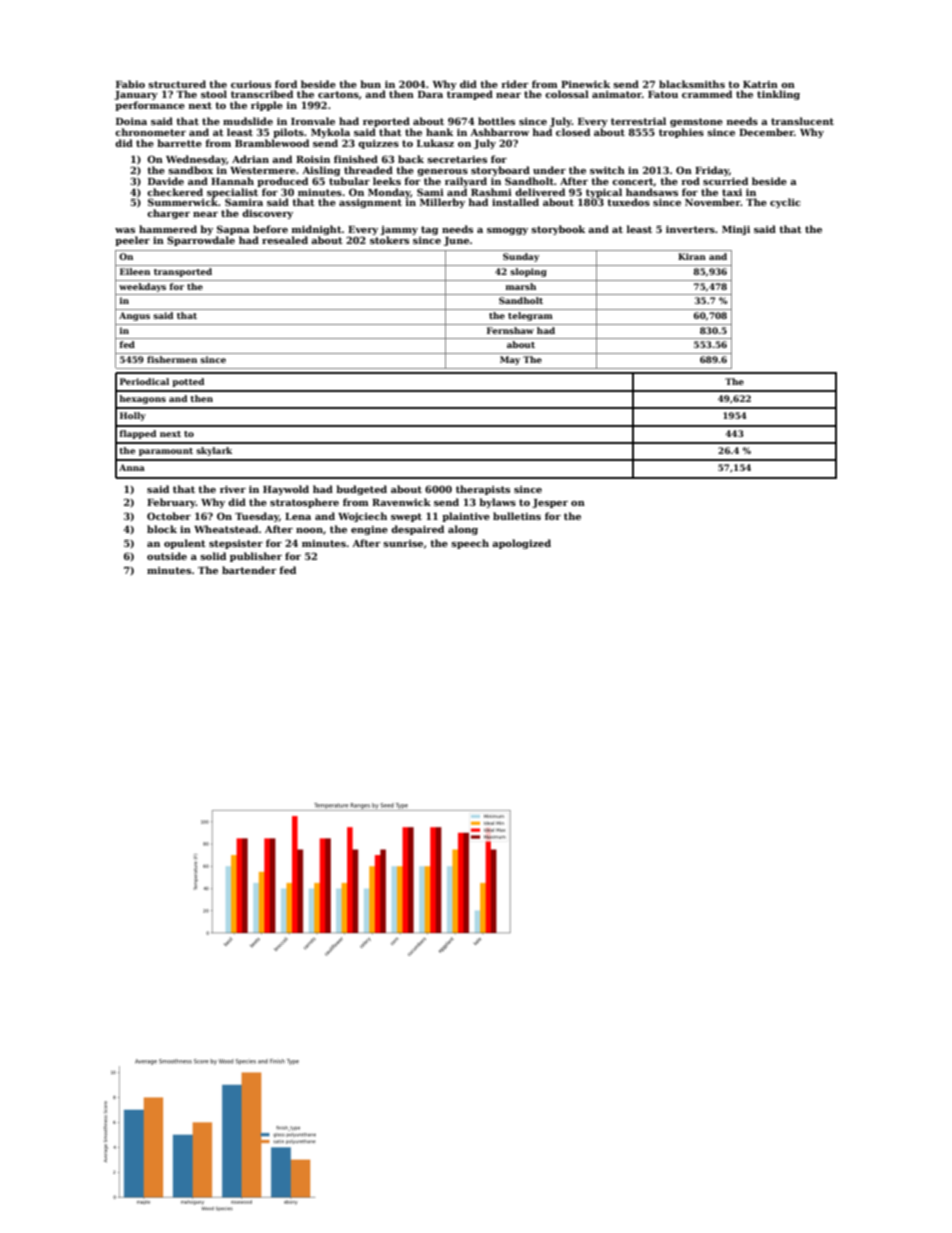 This document has width=952, height=1233. I want to click on Roisin, so click(313, 159).
